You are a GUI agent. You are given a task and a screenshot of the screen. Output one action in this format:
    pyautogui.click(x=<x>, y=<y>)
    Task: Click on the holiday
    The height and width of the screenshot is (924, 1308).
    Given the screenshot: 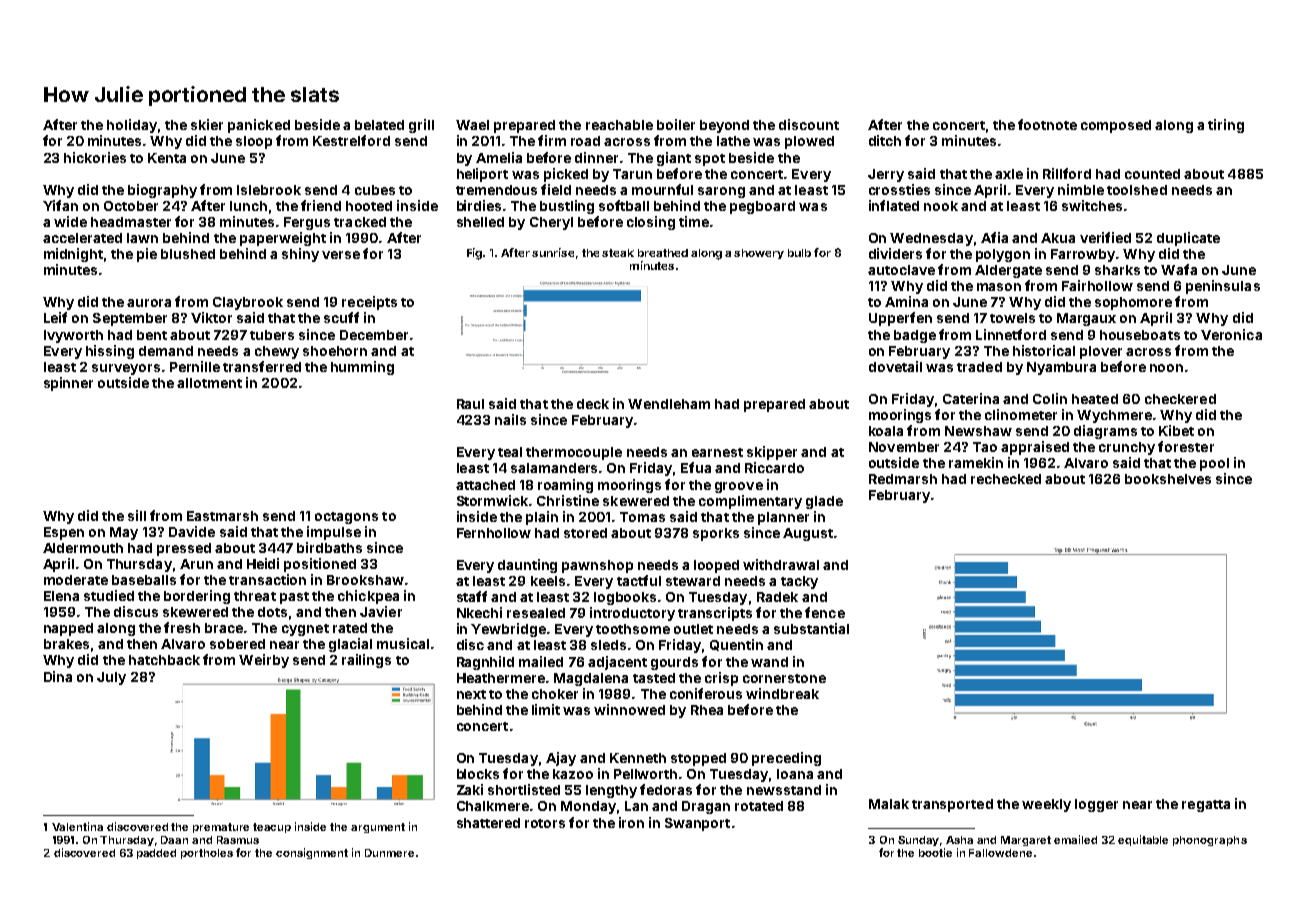 What is the action you would take?
    pyautogui.click(x=132, y=126)
